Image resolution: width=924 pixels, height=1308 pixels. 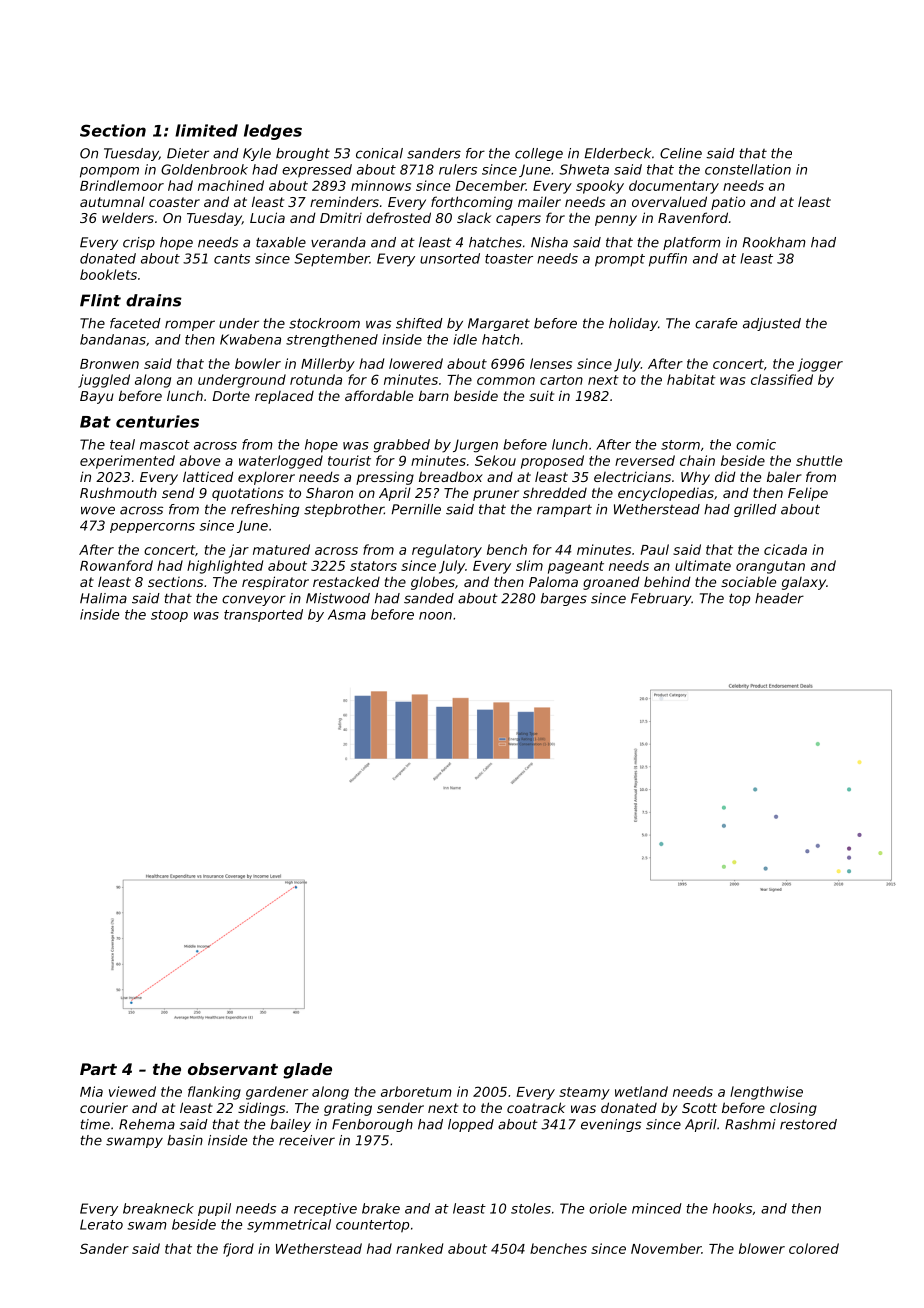 What do you see at coordinates (748, 169) in the screenshot?
I see `constellation` at bounding box center [748, 169].
